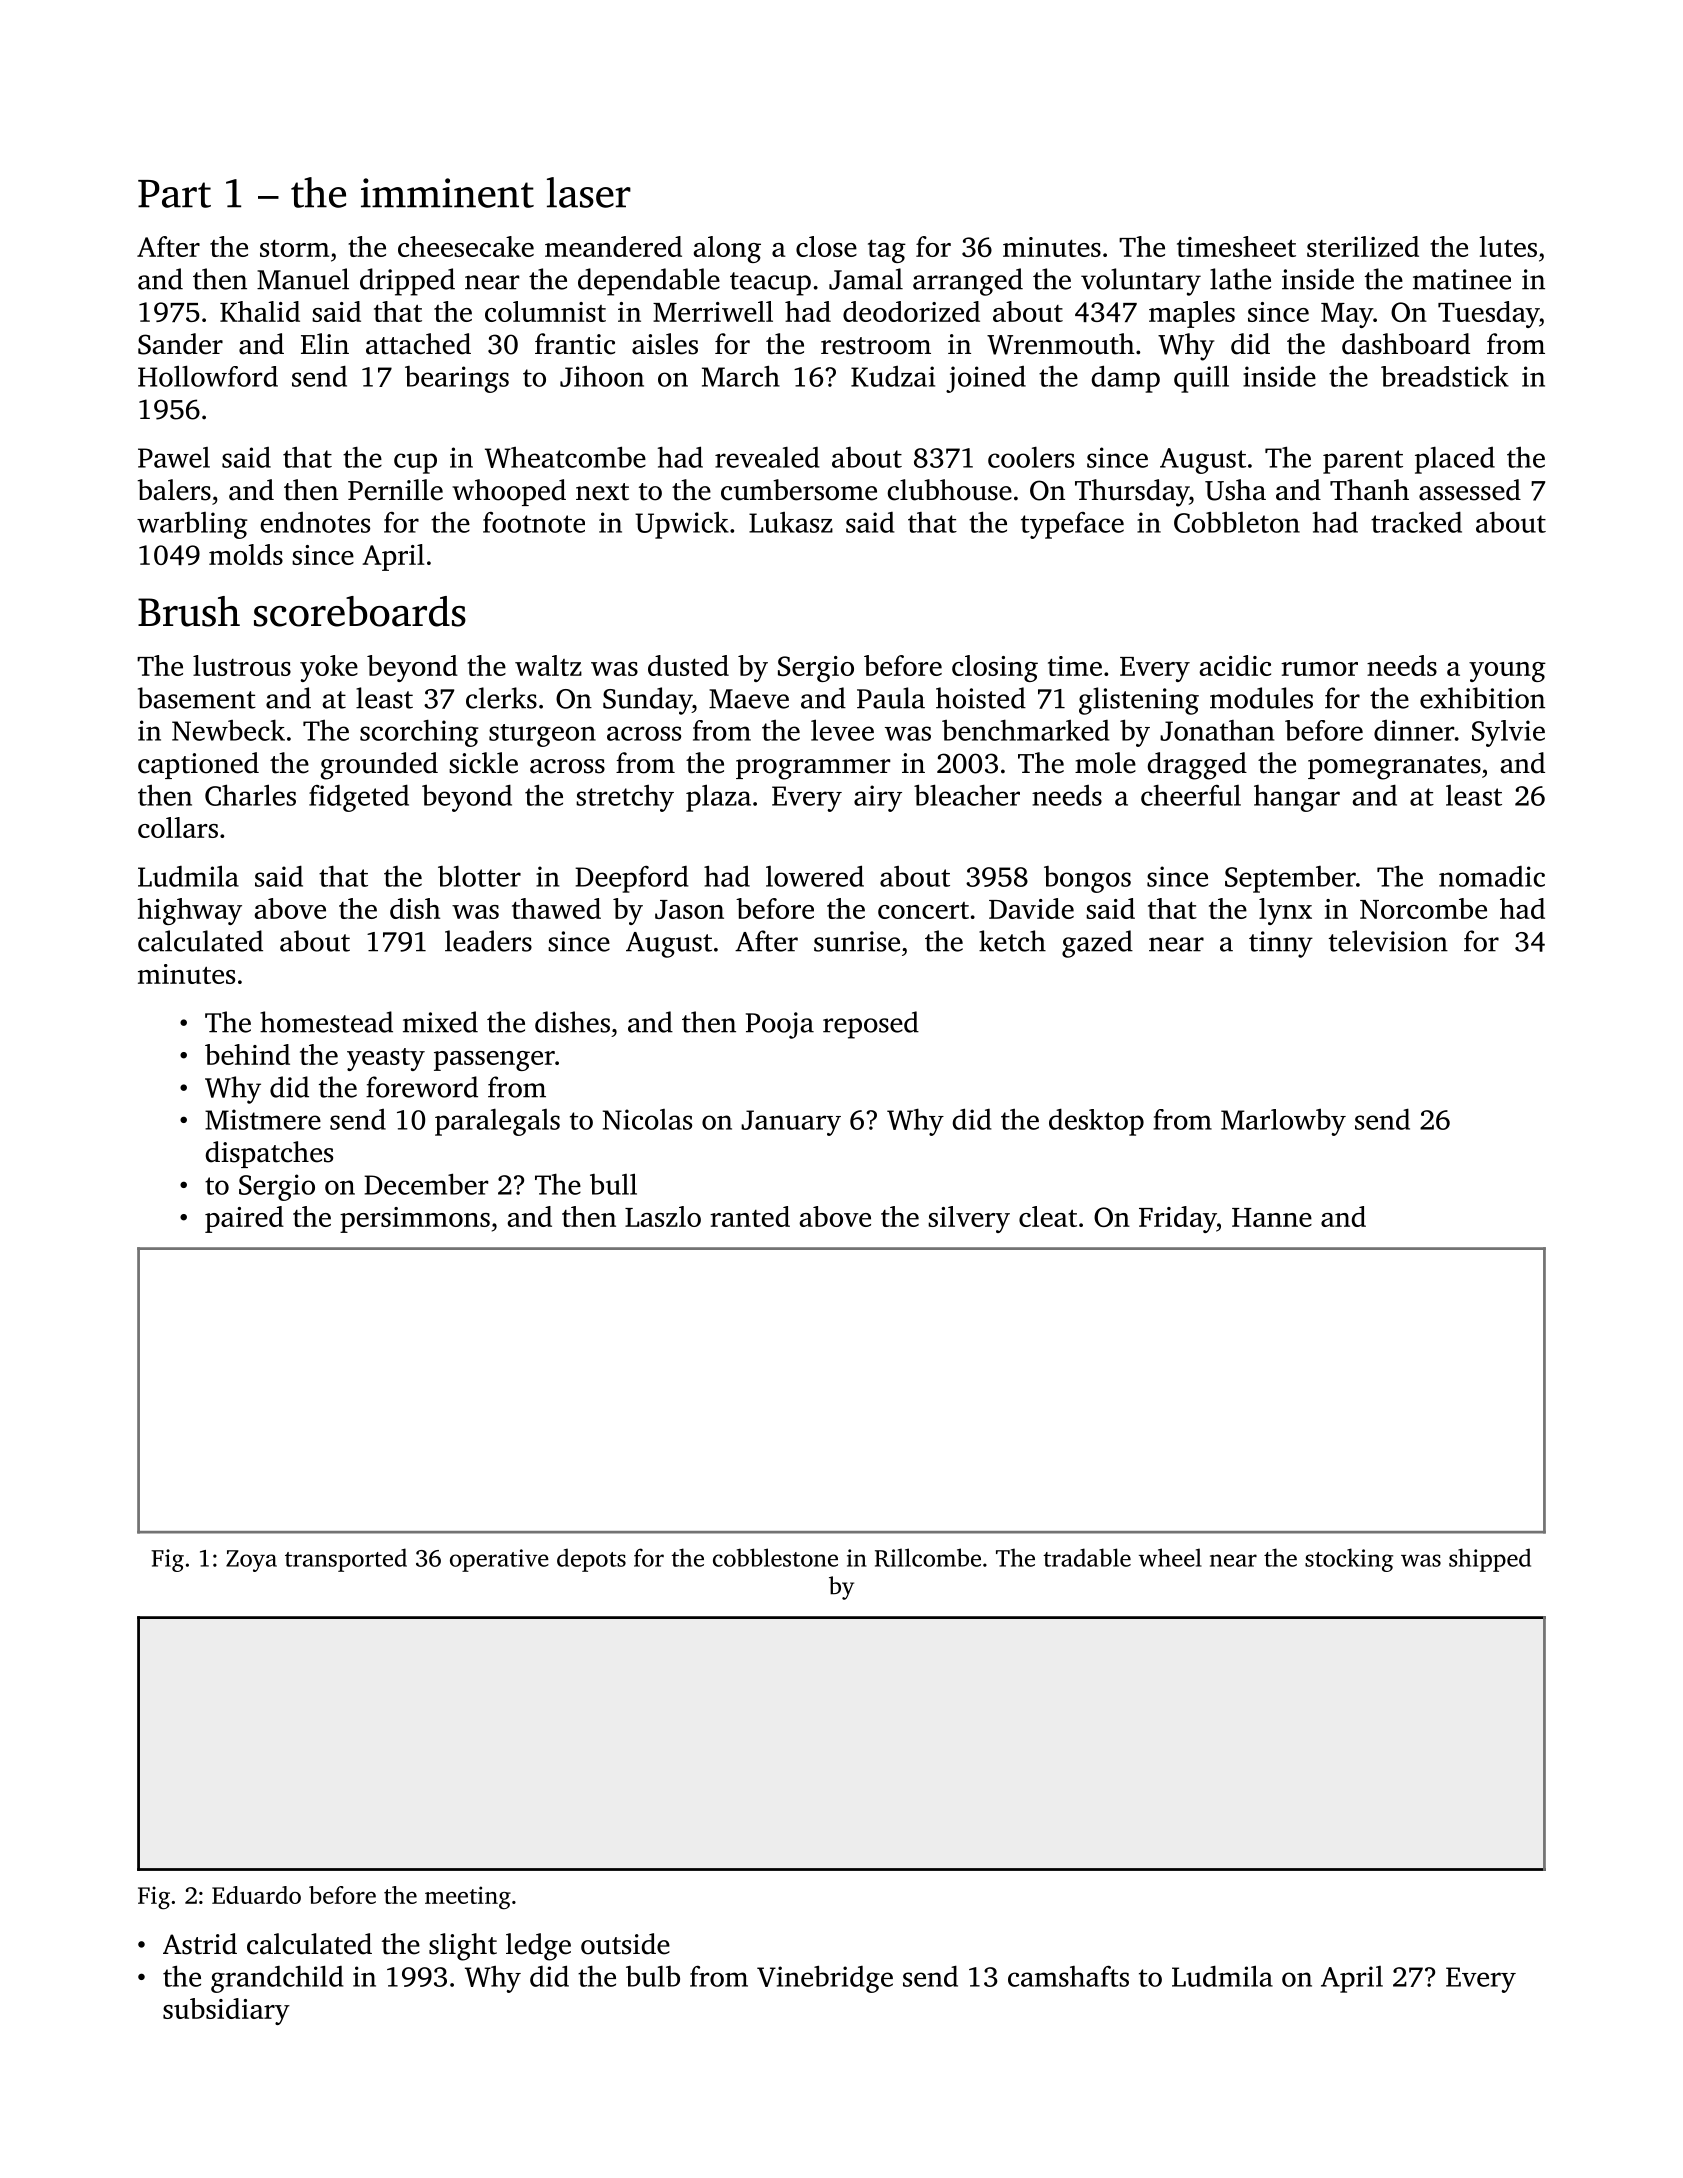 The height and width of the image is (2178, 1683). What do you see at coordinates (1508, 246) in the image?
I see `lutes` at bounding box center [1508, 246].
